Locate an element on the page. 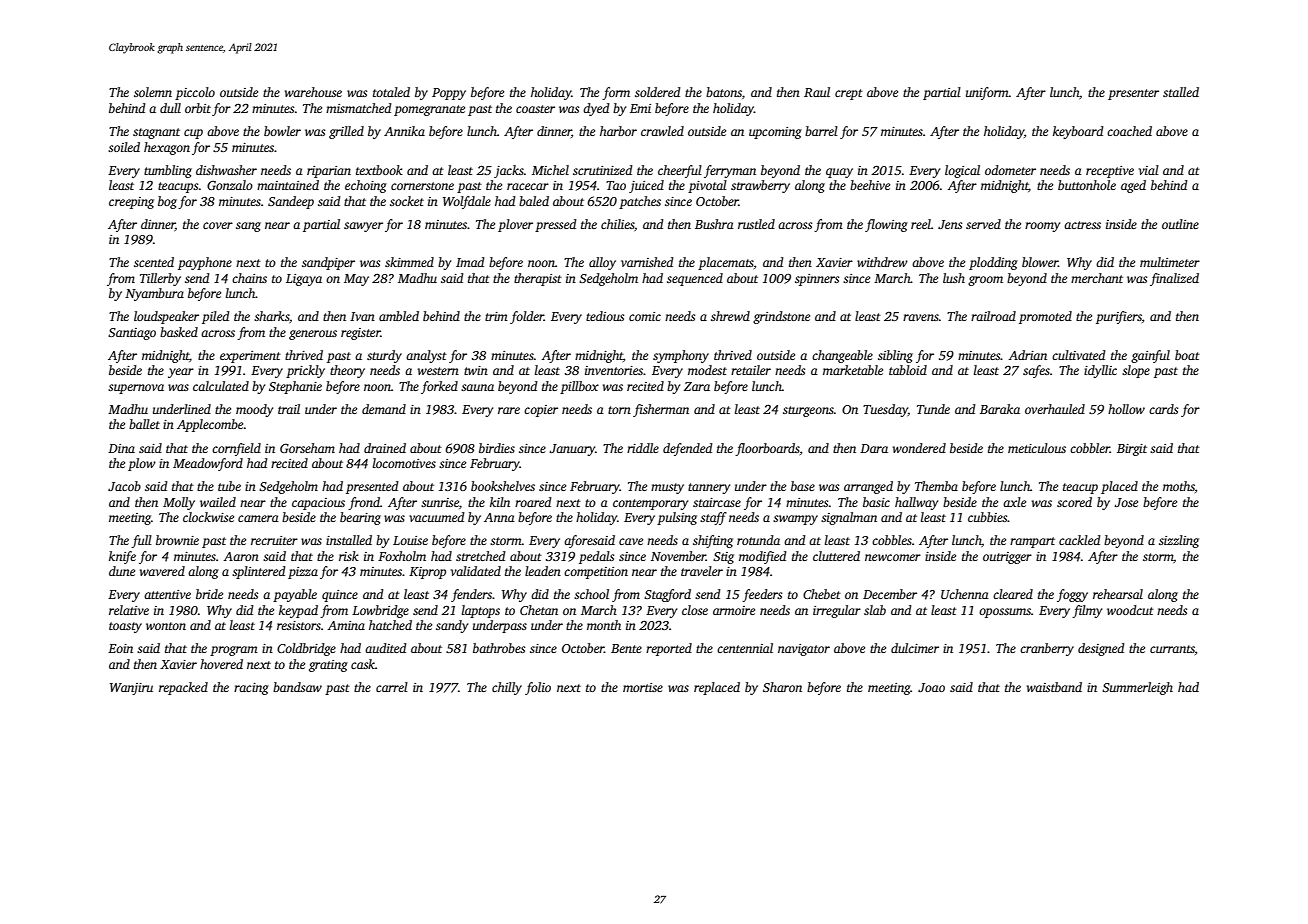 This document has height=924, width=1308. rustled is located at coordinates (756, 224).
